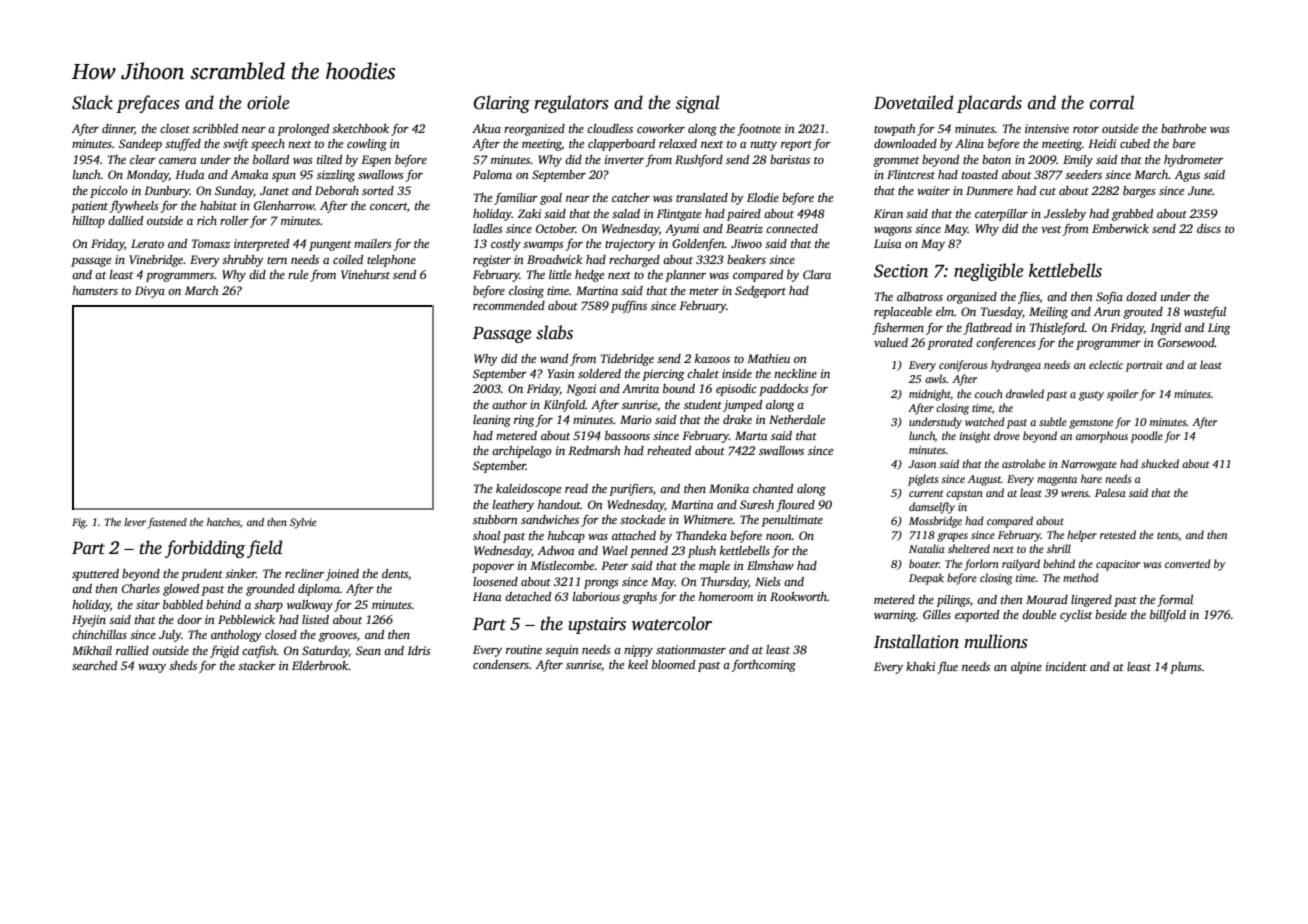  Describe the element at coordinates (492, 421) in the page. I see `leaning` at that location.
